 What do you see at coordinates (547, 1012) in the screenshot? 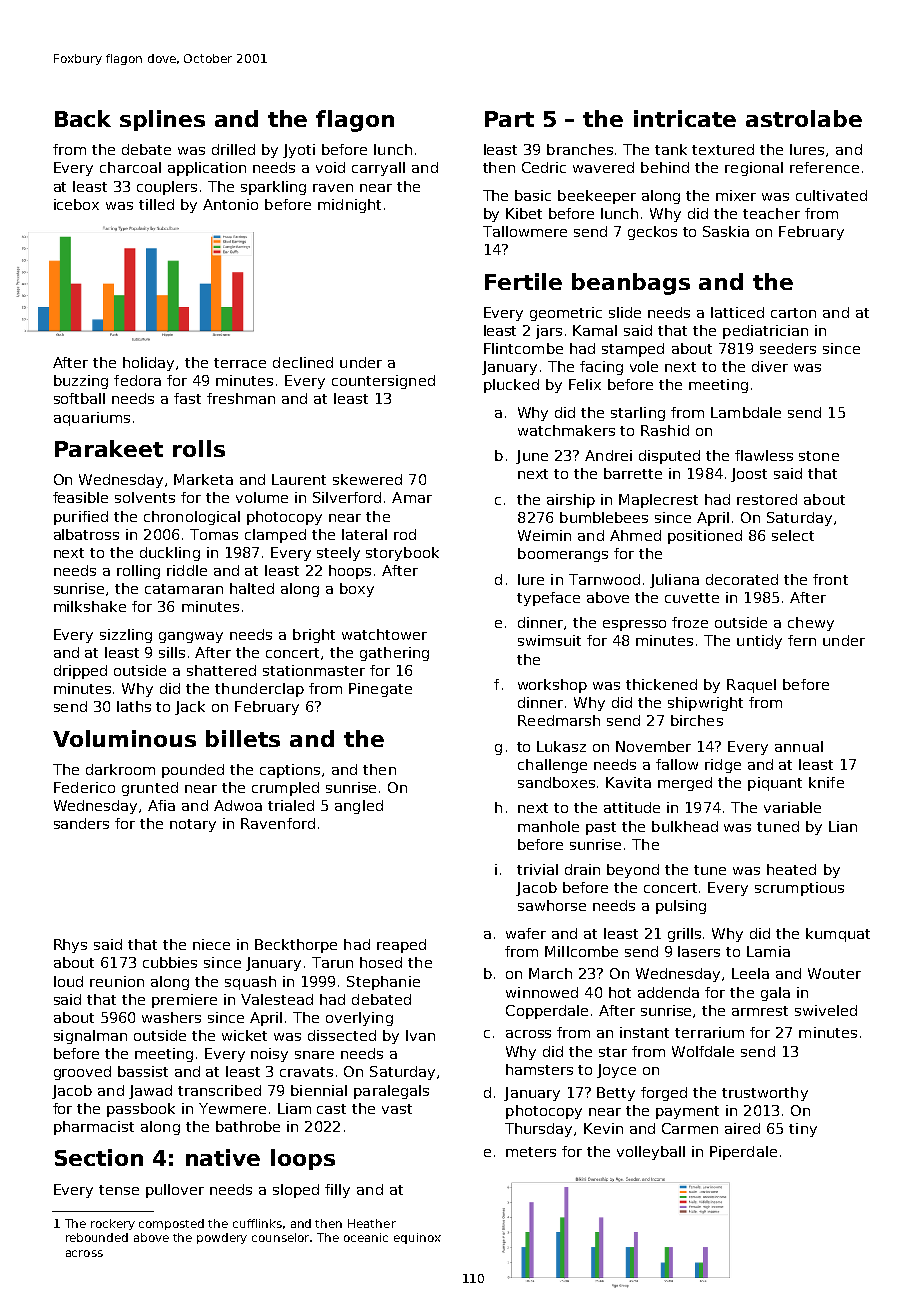
I see `Copperdale` at bounding box center [547, 1012].
